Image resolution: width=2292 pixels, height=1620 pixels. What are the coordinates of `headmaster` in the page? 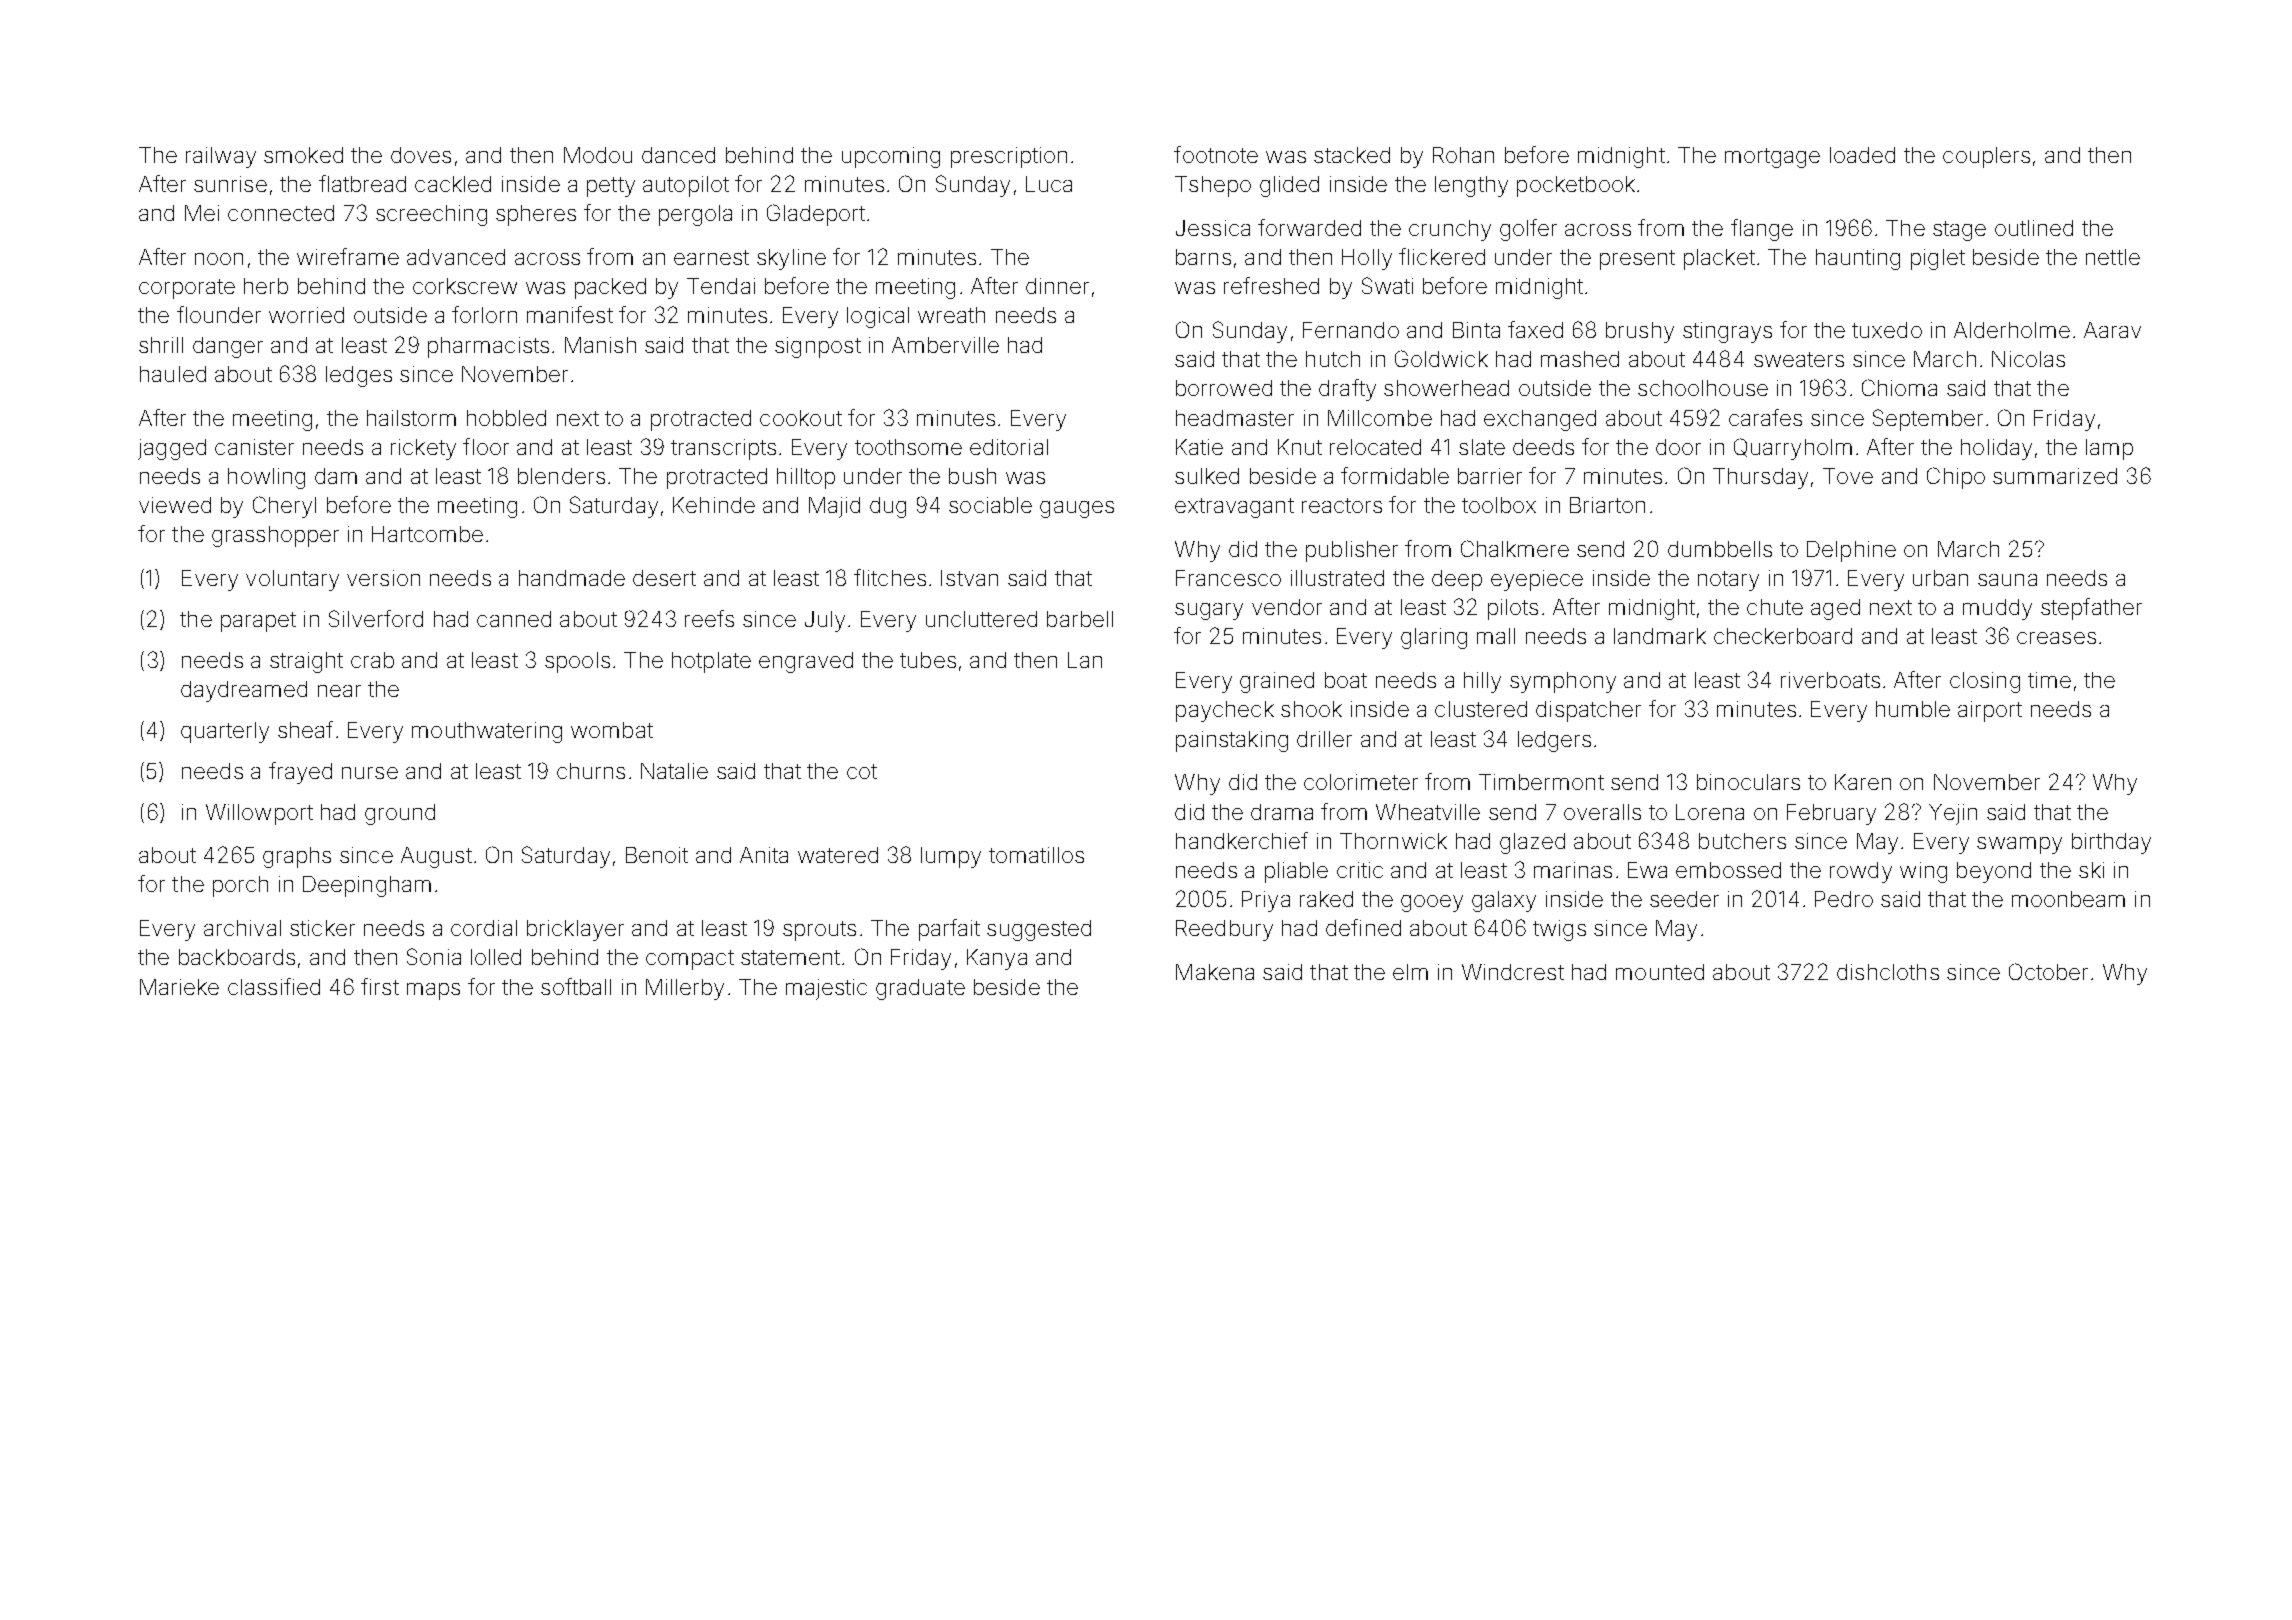 It's located at (1235, 418).
